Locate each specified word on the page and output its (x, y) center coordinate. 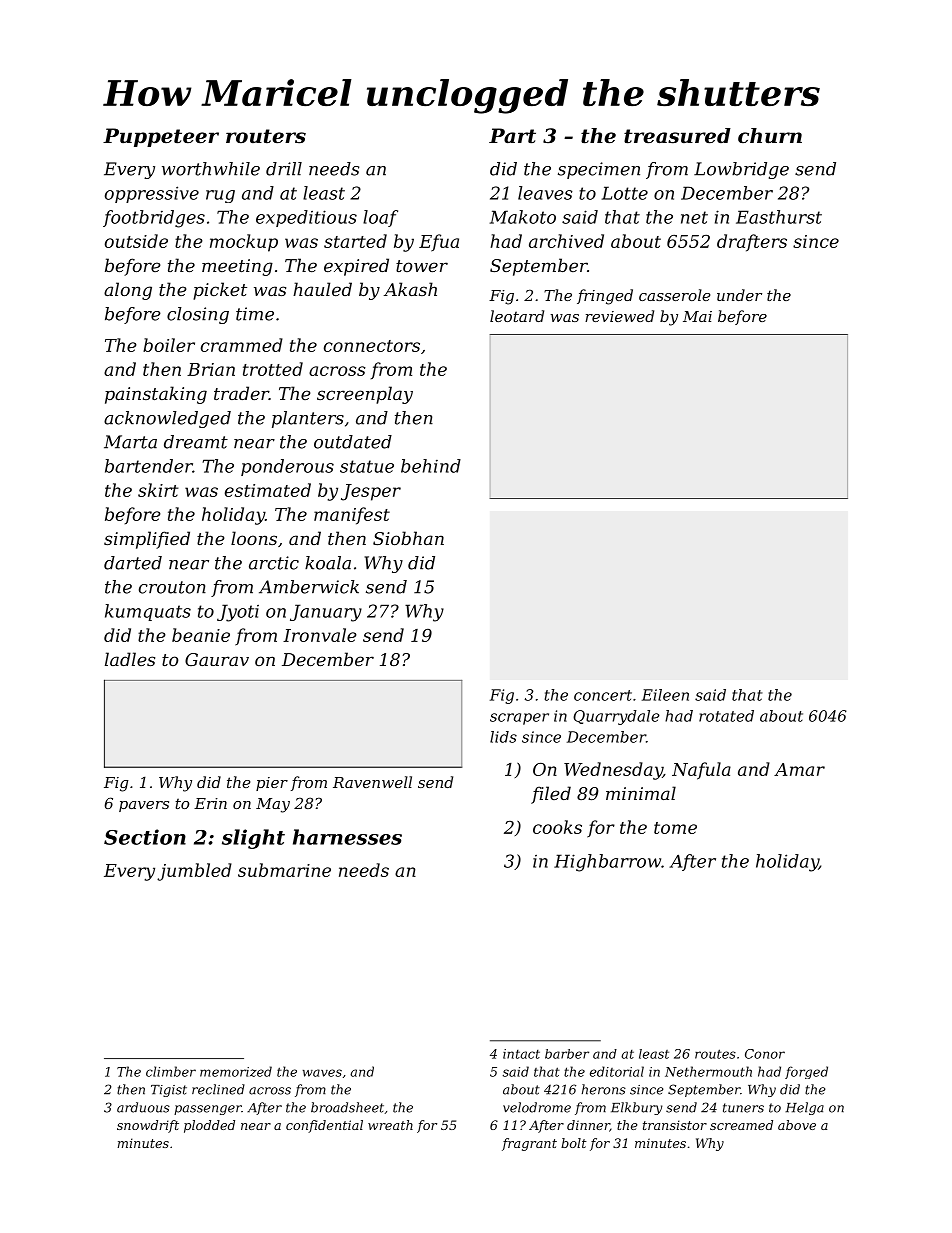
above (797, 1125)
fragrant (529, 1144)
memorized (236, 1071)
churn (770, 136)
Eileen (665, 695)
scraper (519, 719)
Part (512, 136)
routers (266, 136)
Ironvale (320, 635)
